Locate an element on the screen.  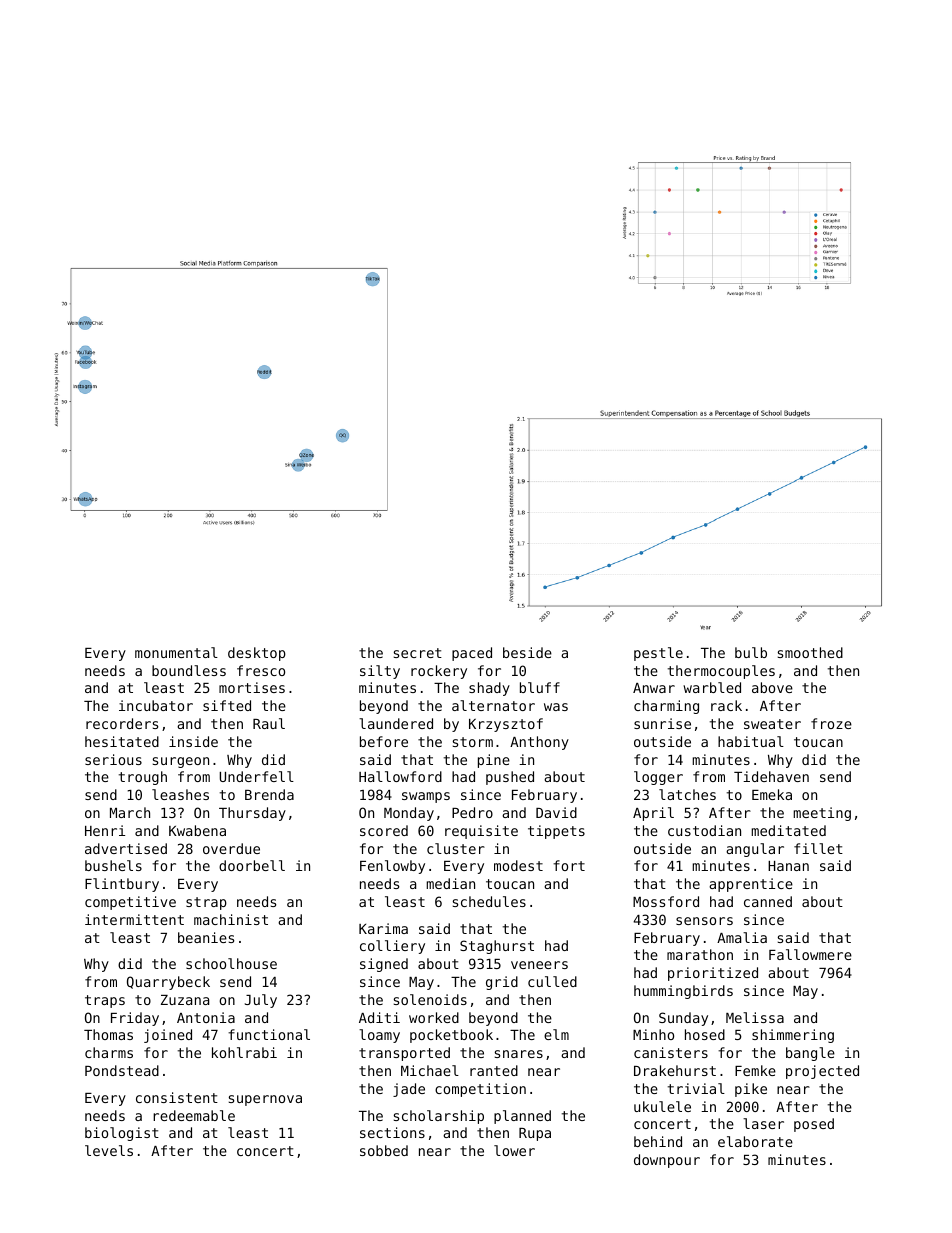
culled is located at coordinates (552, 981).
